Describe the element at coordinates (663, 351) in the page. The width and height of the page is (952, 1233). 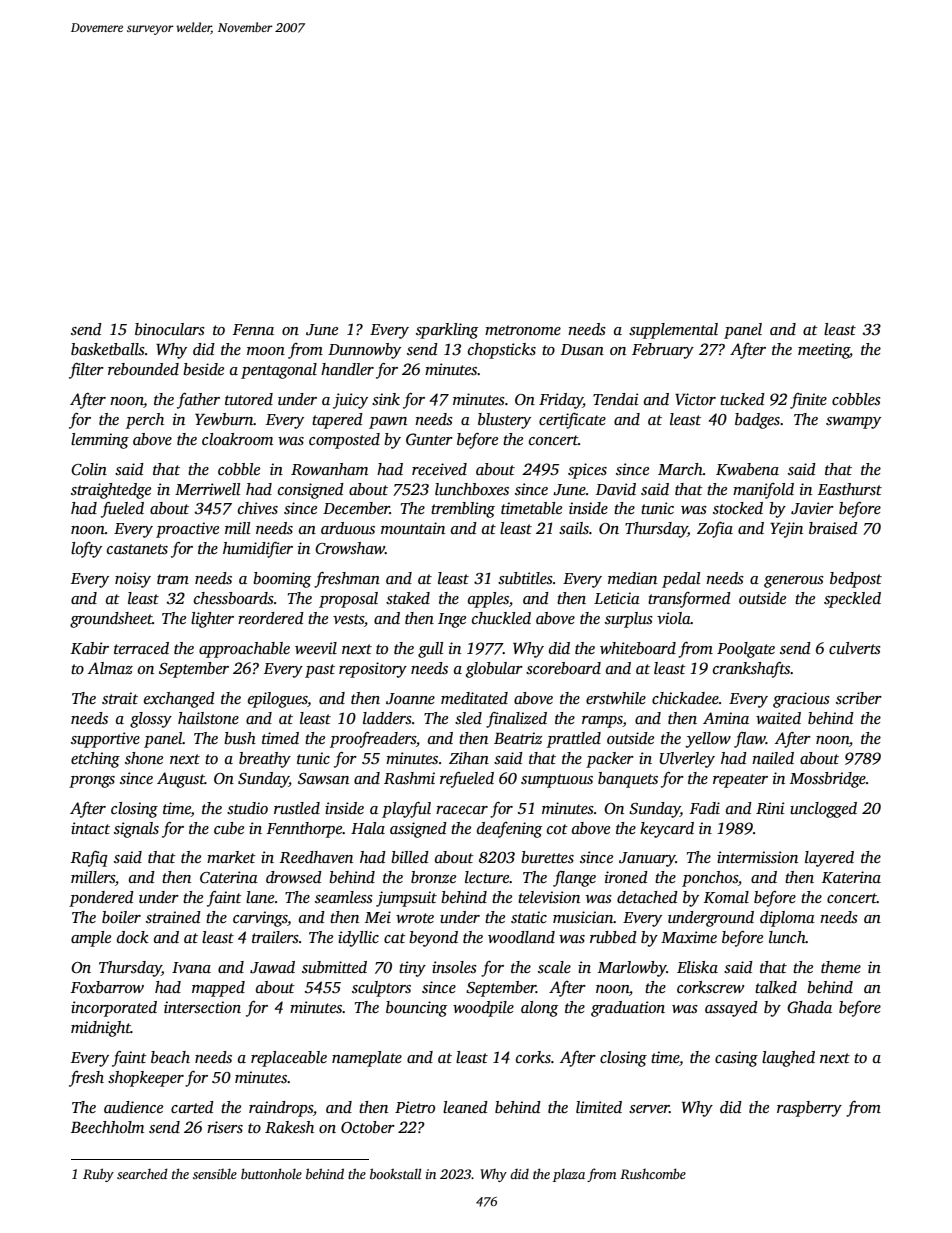
I see `February` at that location.
